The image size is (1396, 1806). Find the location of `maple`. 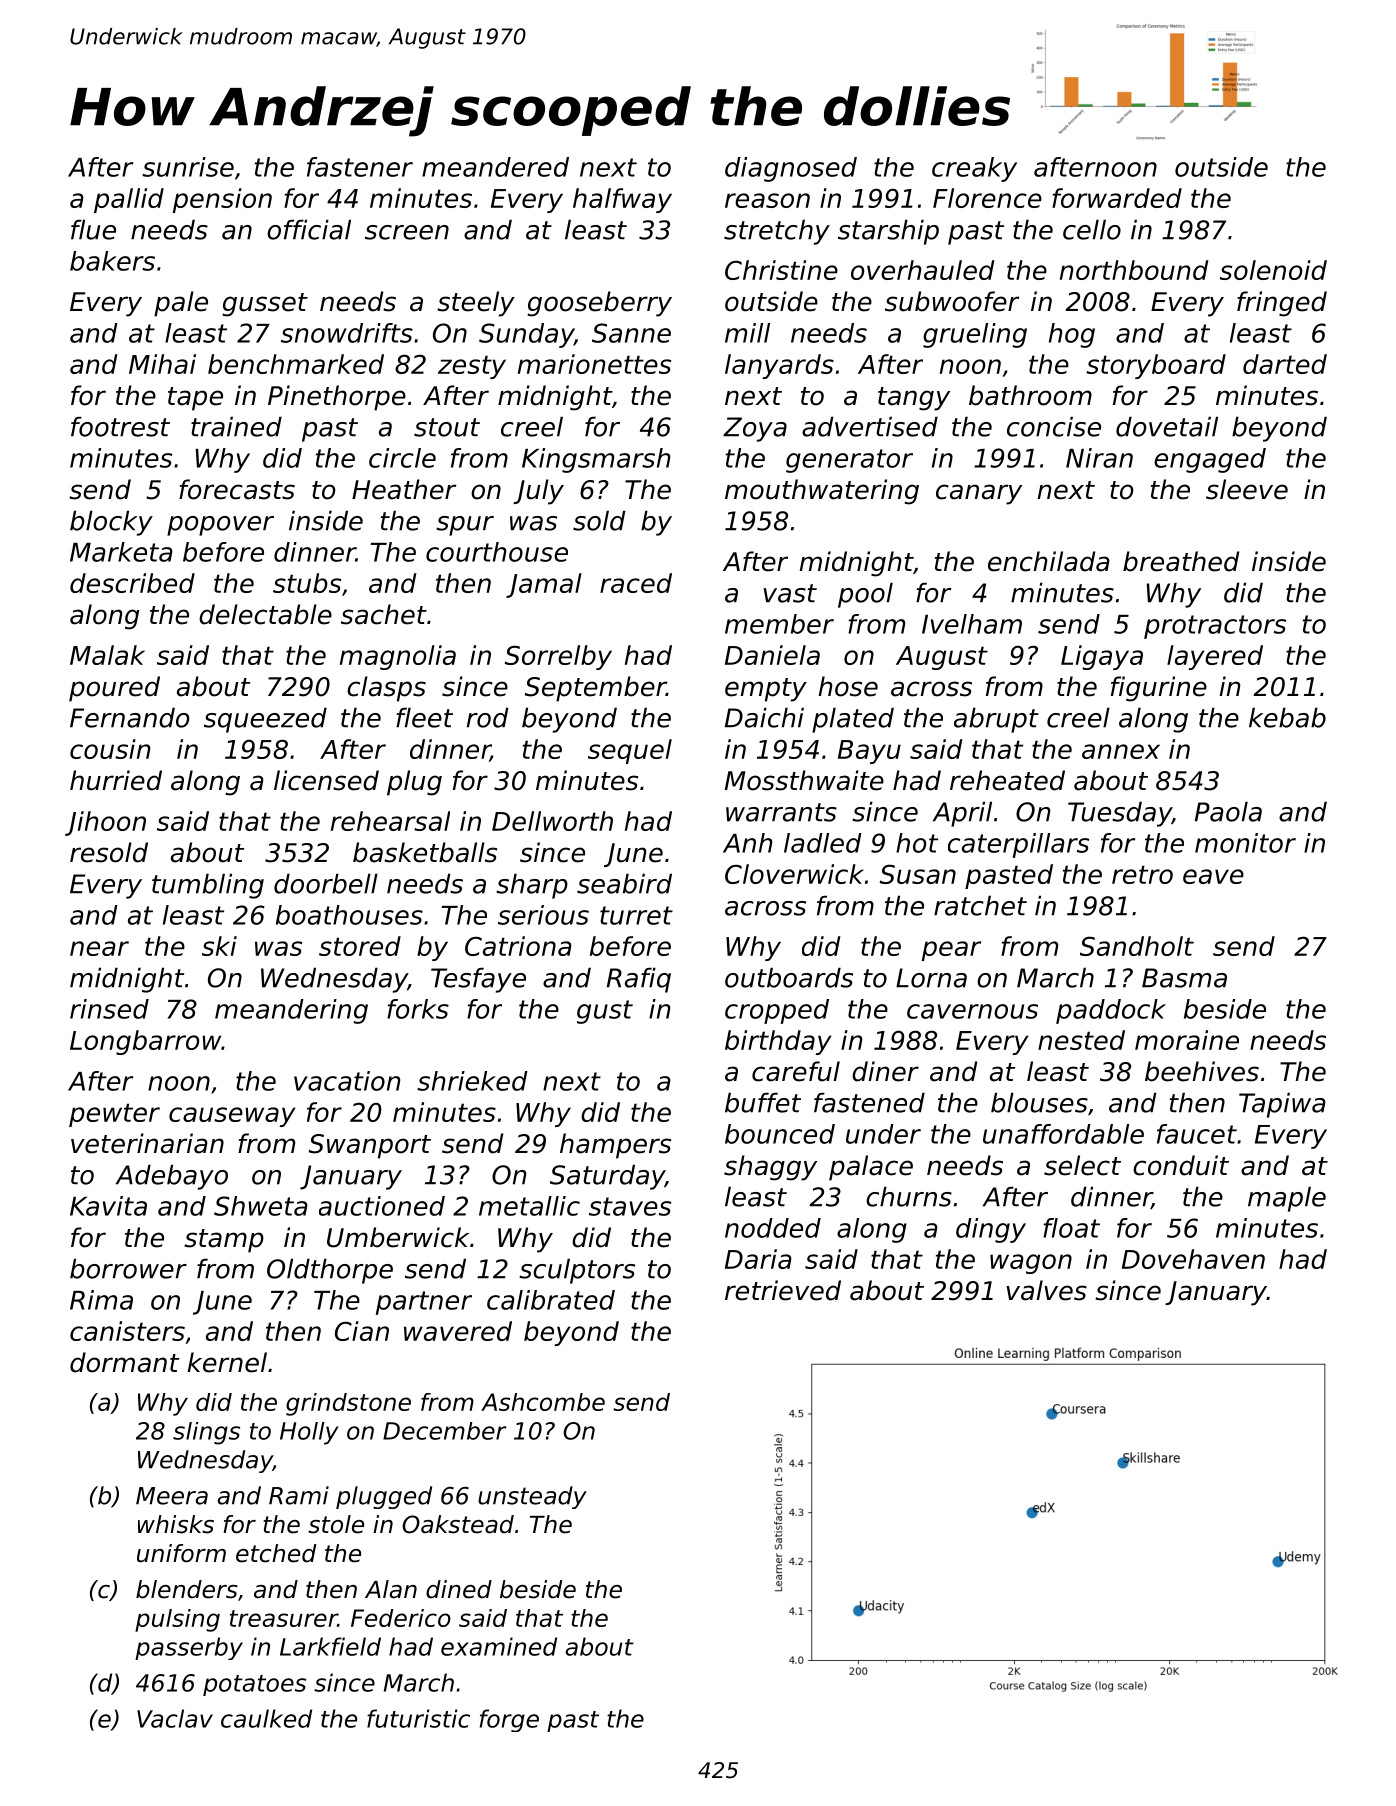

maple is located at coordinates (1287, 1199).
